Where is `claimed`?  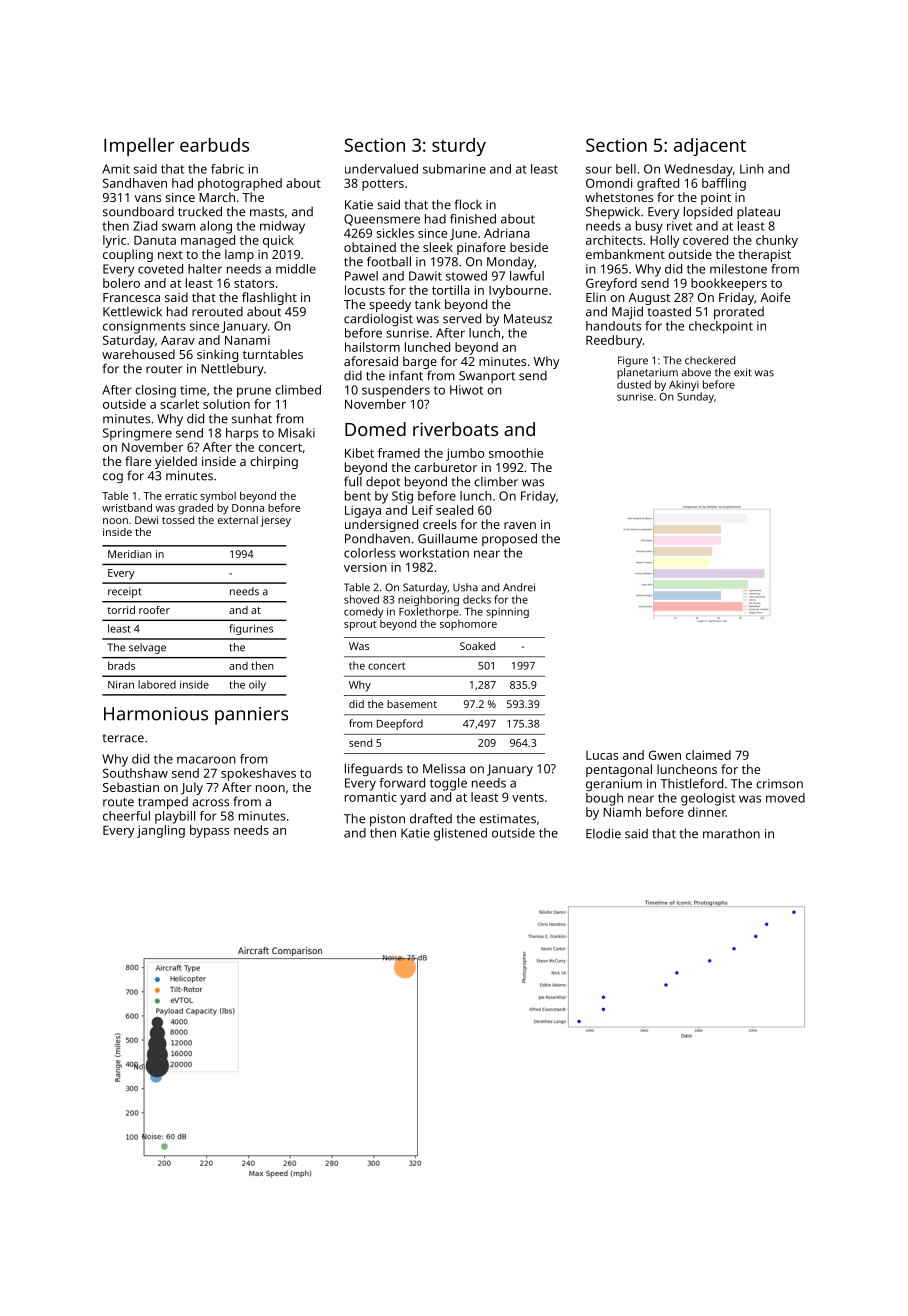 claimed is located at coordinates (708, 755).
